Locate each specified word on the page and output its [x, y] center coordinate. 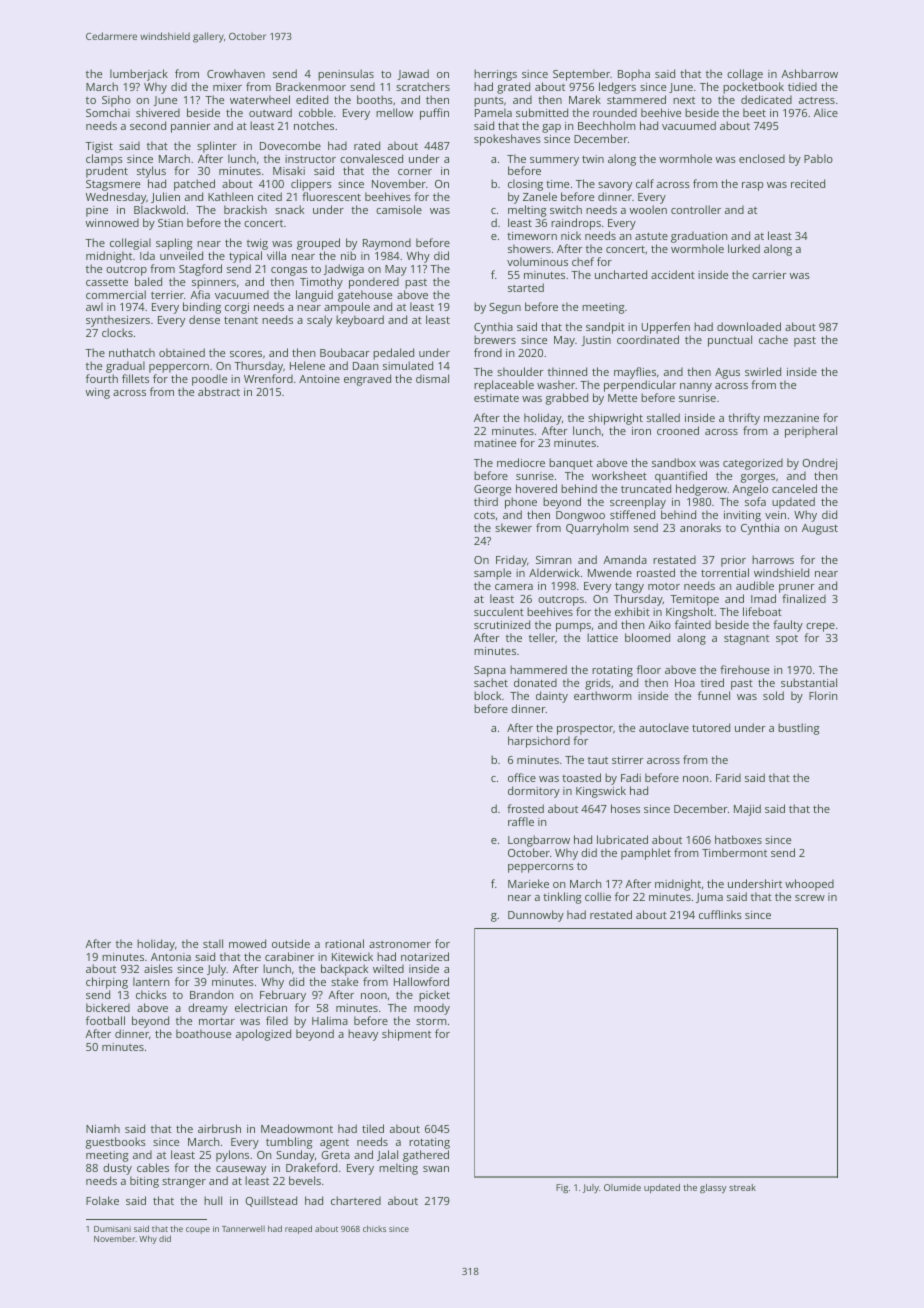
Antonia [171, 957]
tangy [629, 587]
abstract [219, 391]
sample [492, 574]
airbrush [219, 1128]
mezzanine [791, 418]
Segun [505, 308]
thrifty [744, 419]
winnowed [112, 222]
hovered [536, 488]
